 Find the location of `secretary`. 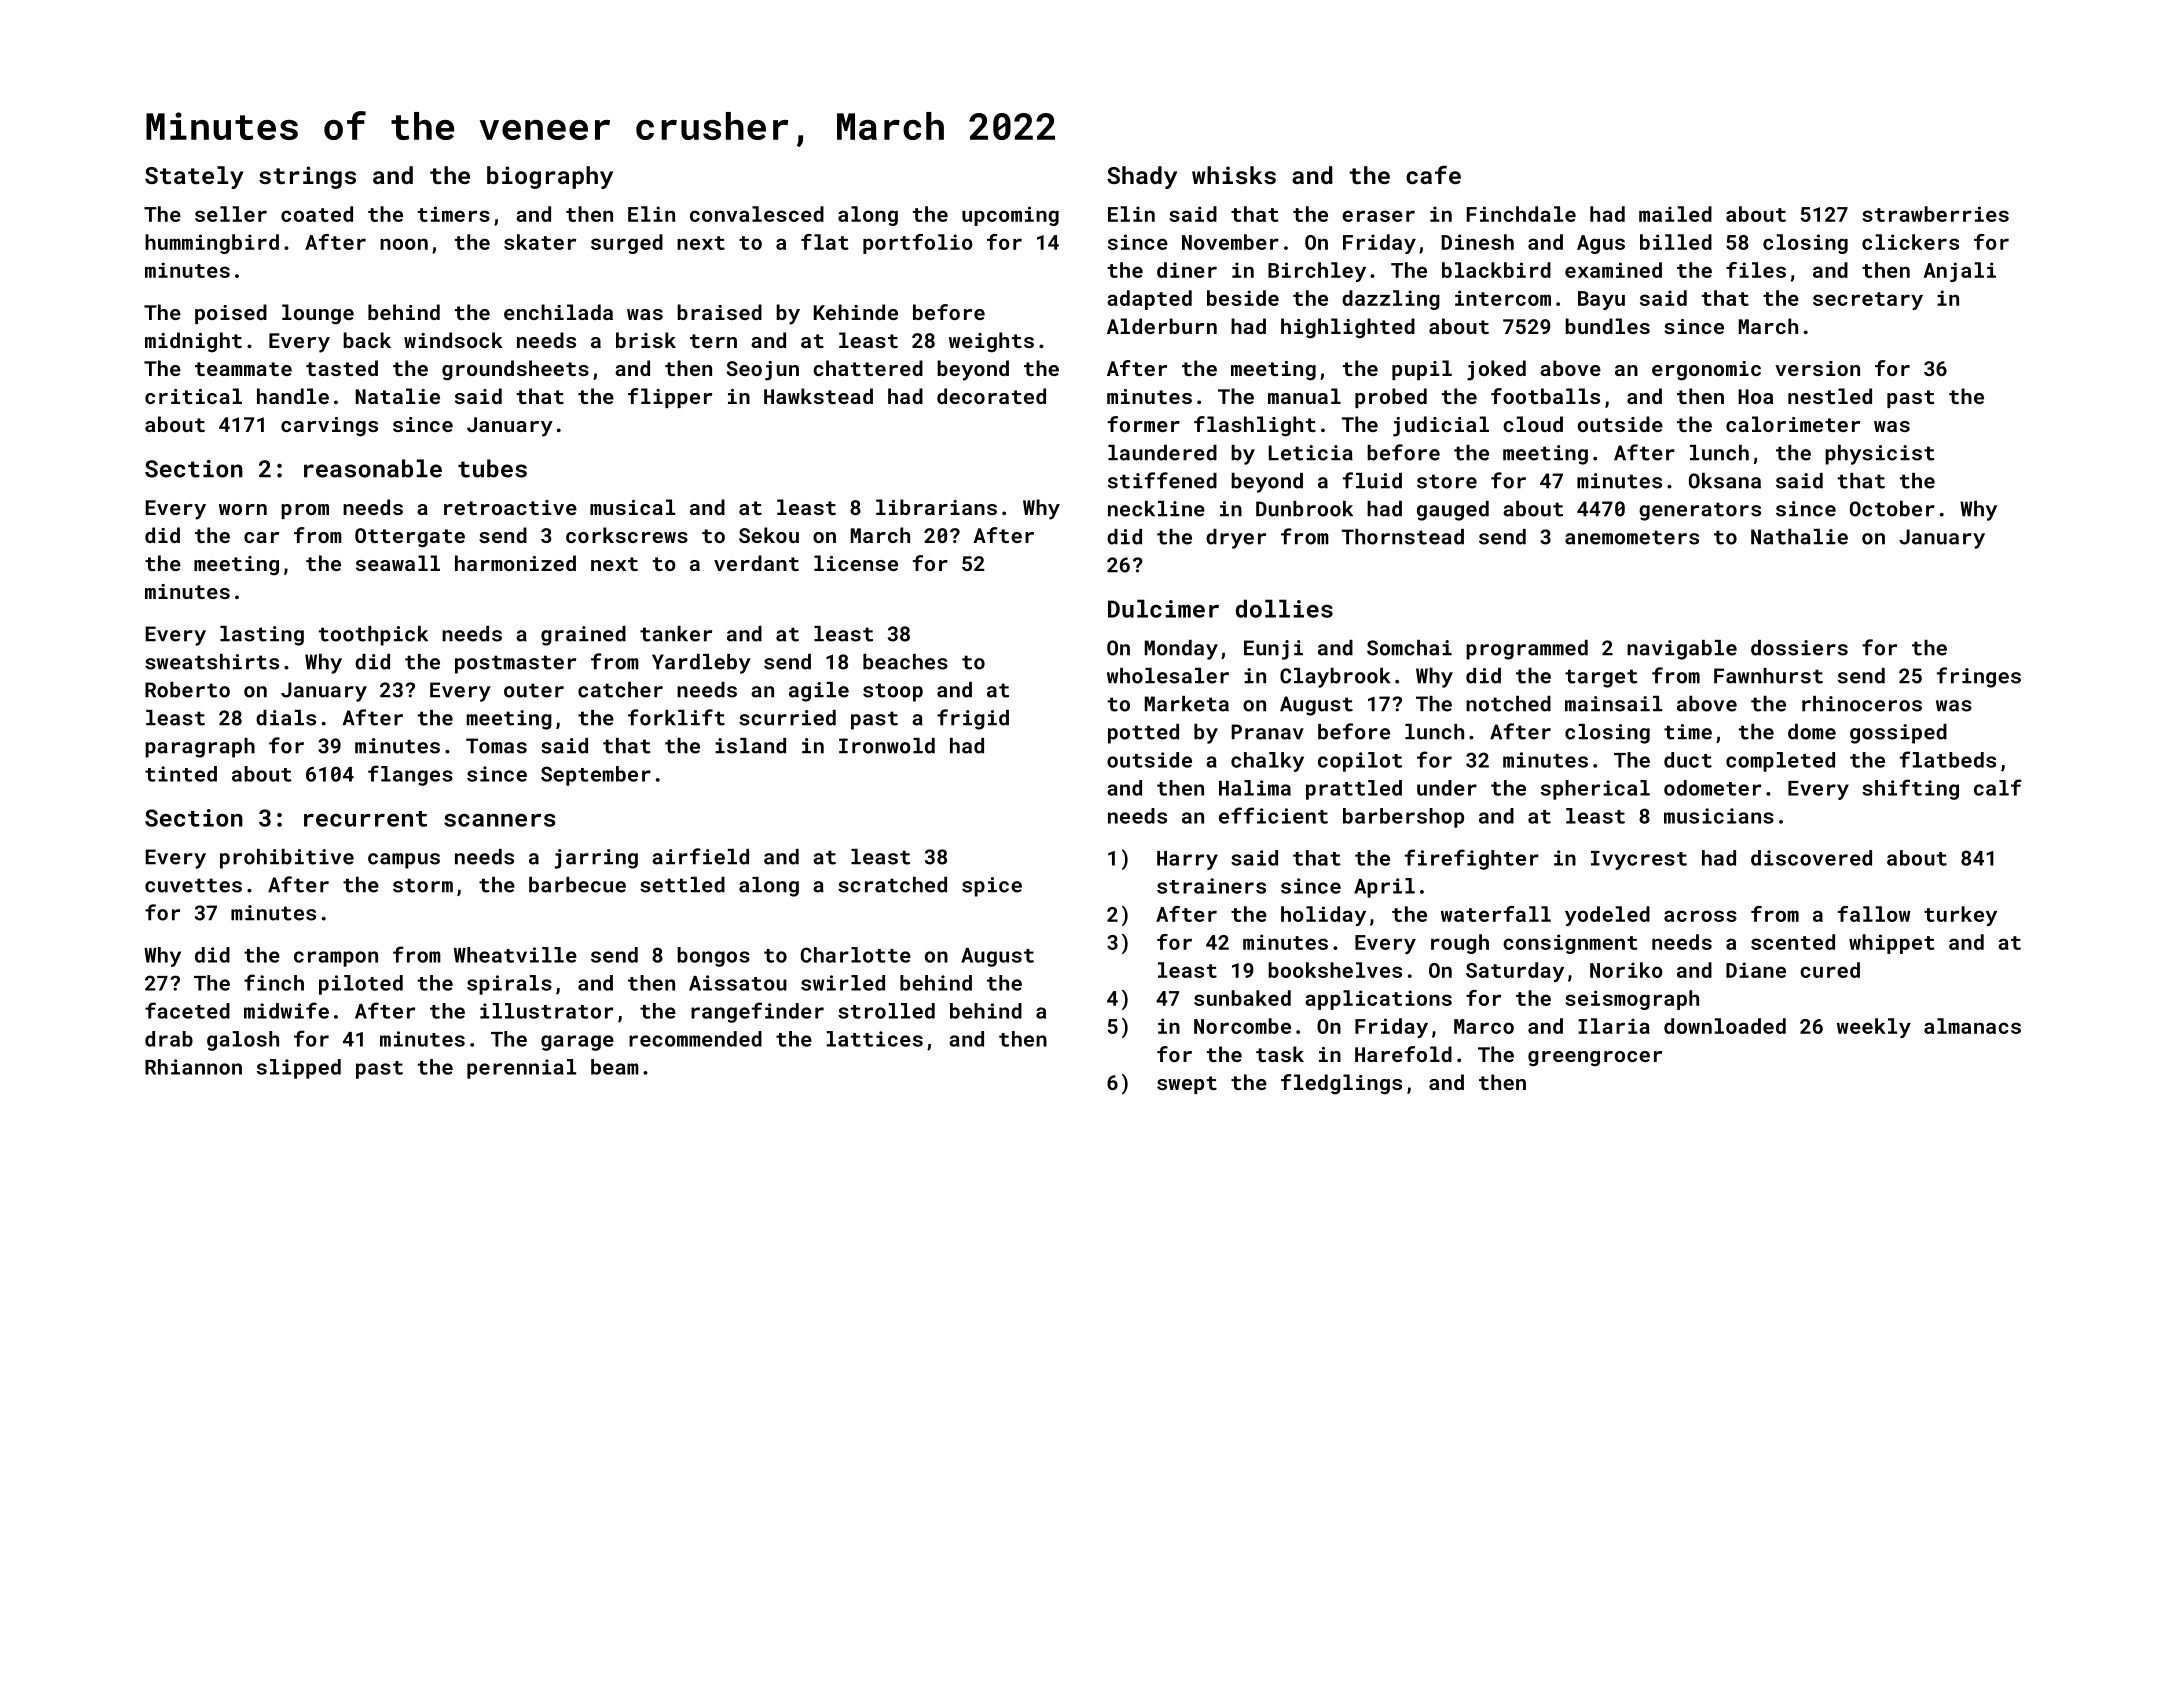

secretary is located at coordinates (1868, 301).
